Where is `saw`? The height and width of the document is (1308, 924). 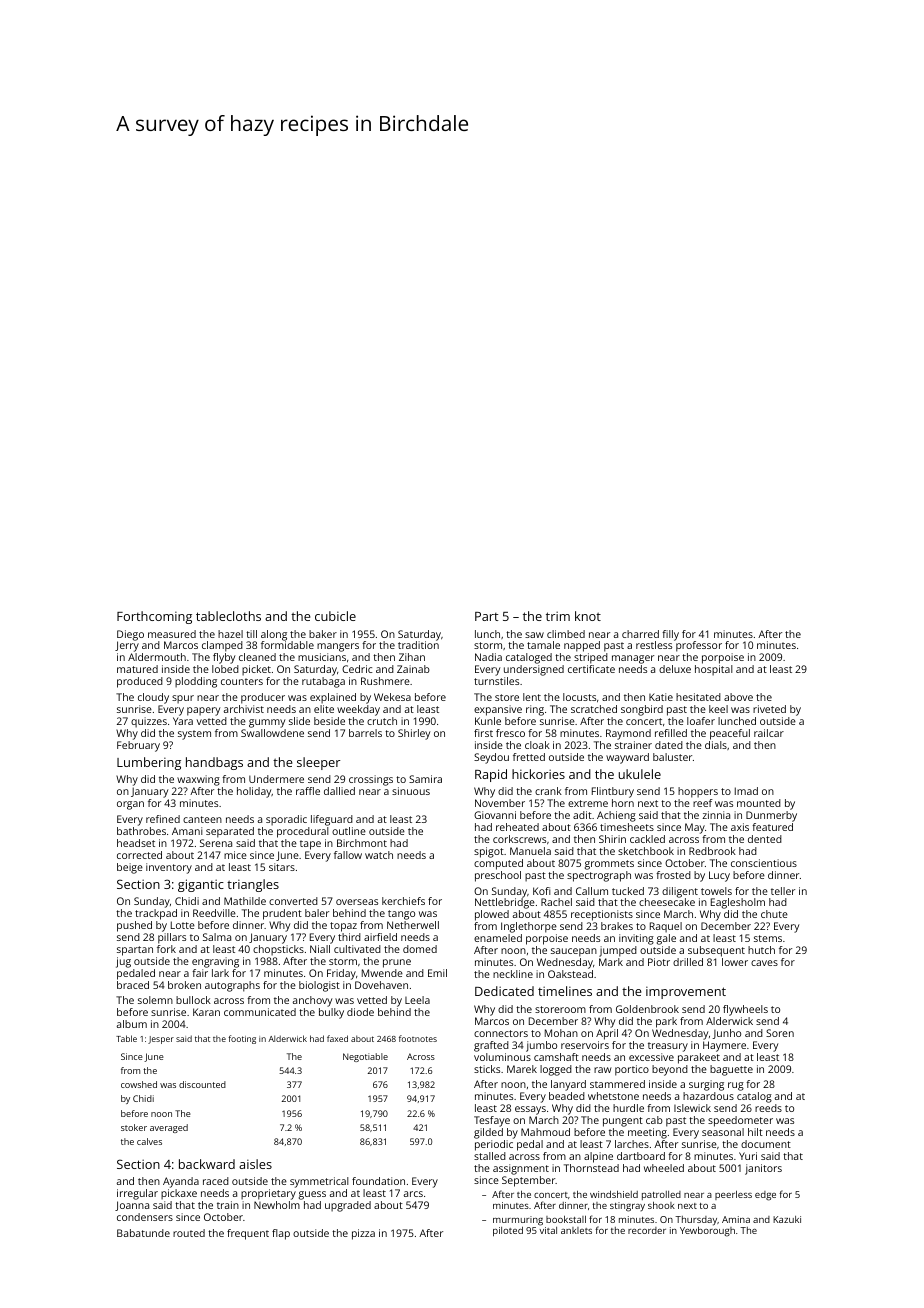 saw is located at coordinates (534, 635).
